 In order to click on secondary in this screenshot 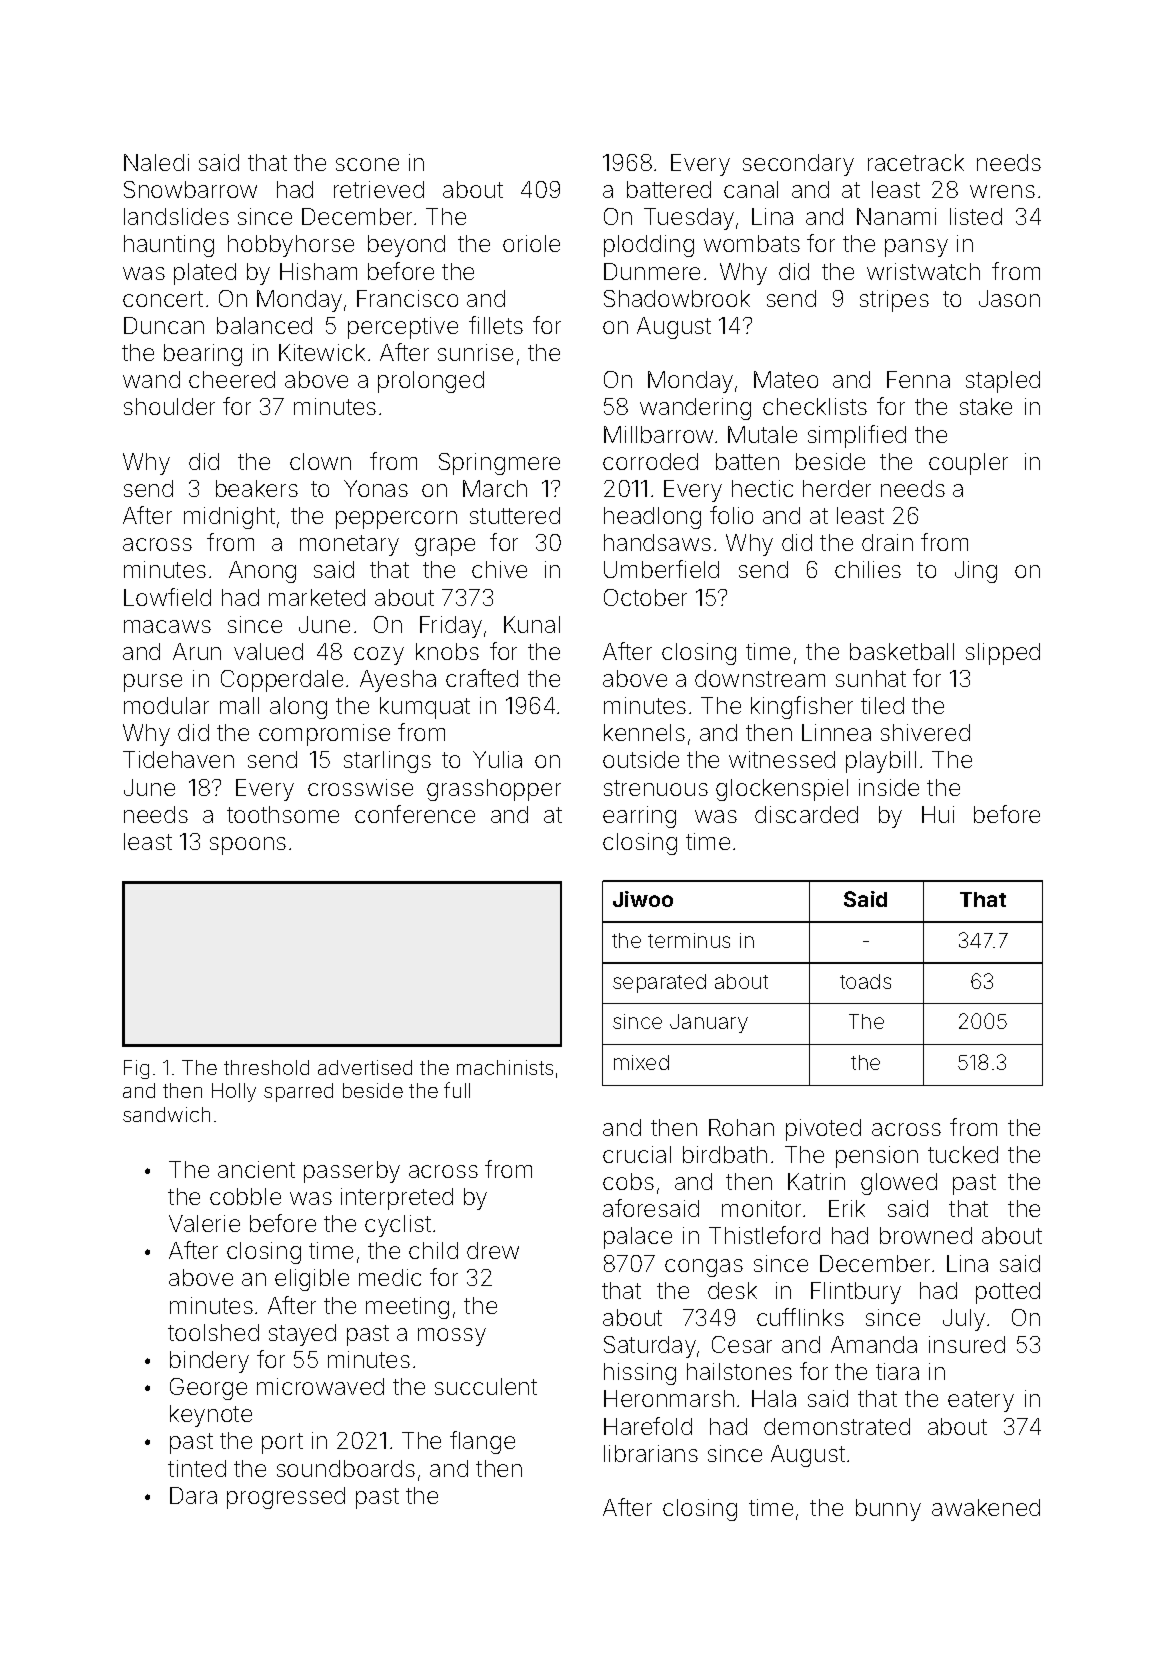, I will do `click(798, 165)`.
